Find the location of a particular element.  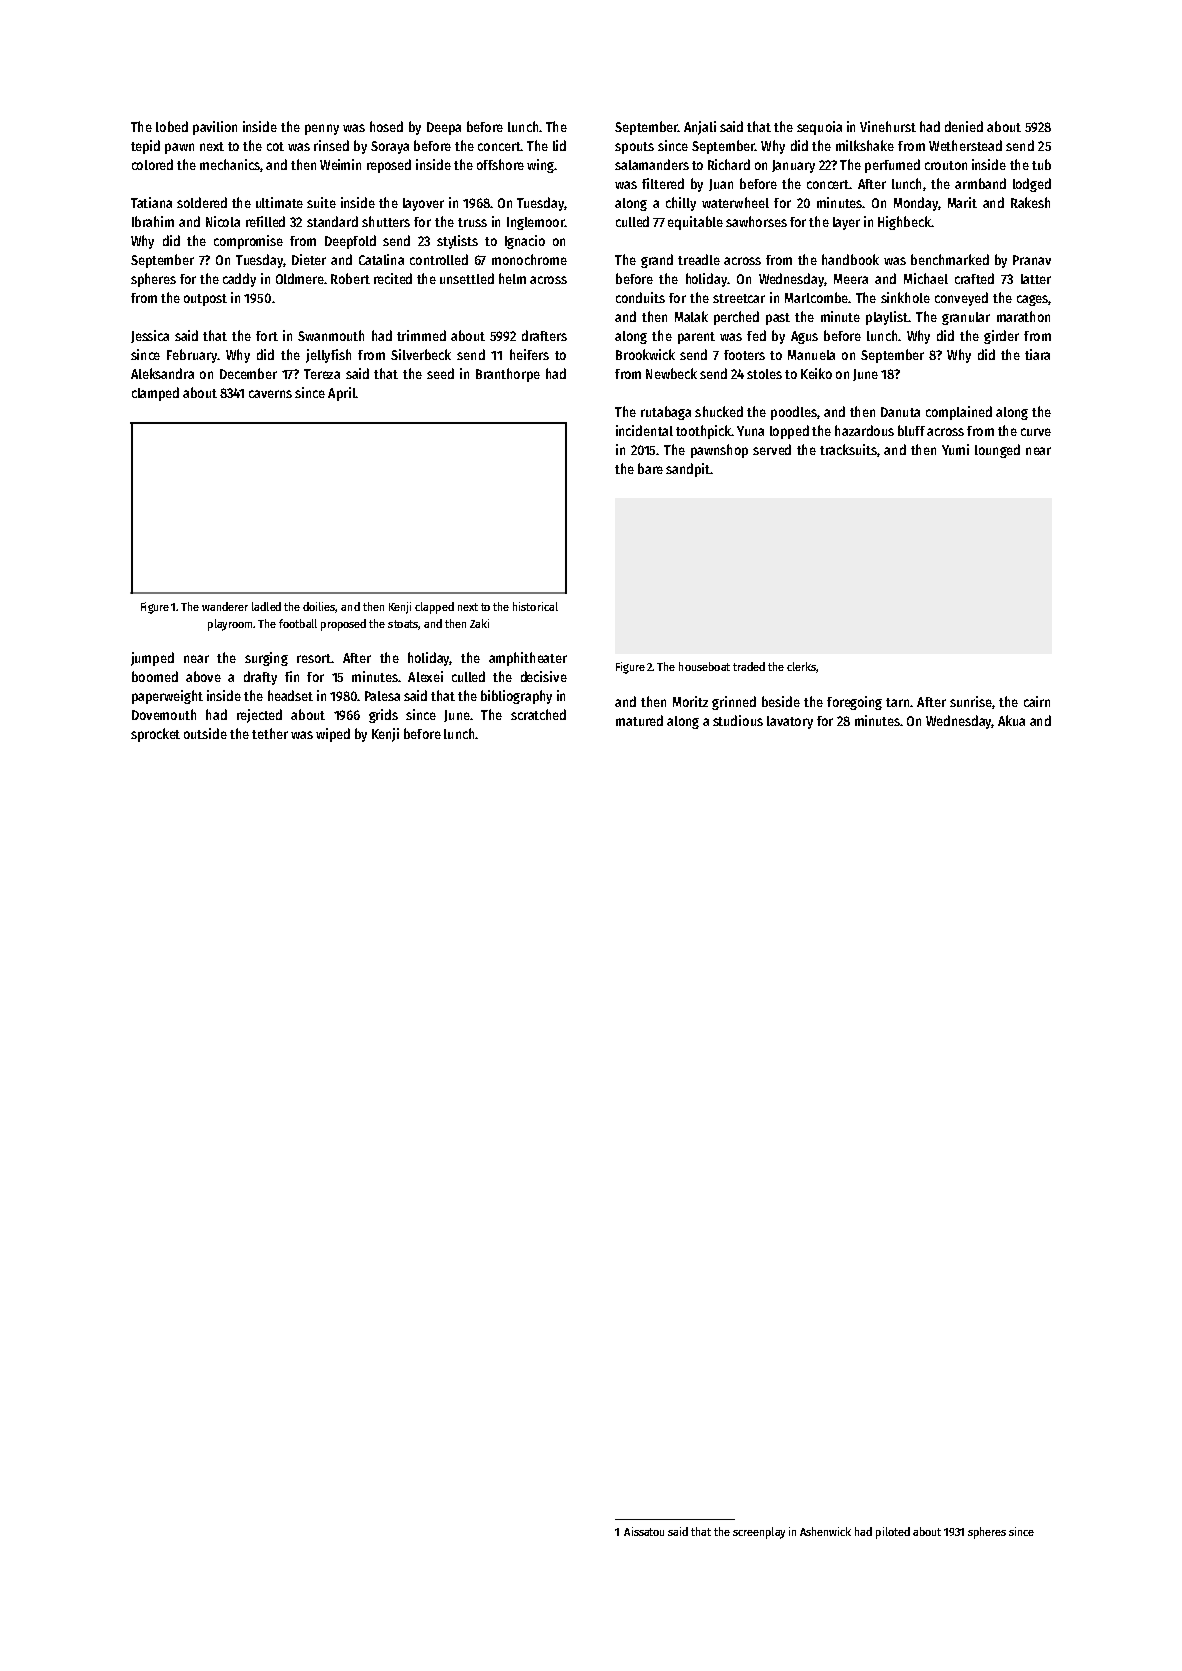

Anjali is located at coordinates (700, 128).
